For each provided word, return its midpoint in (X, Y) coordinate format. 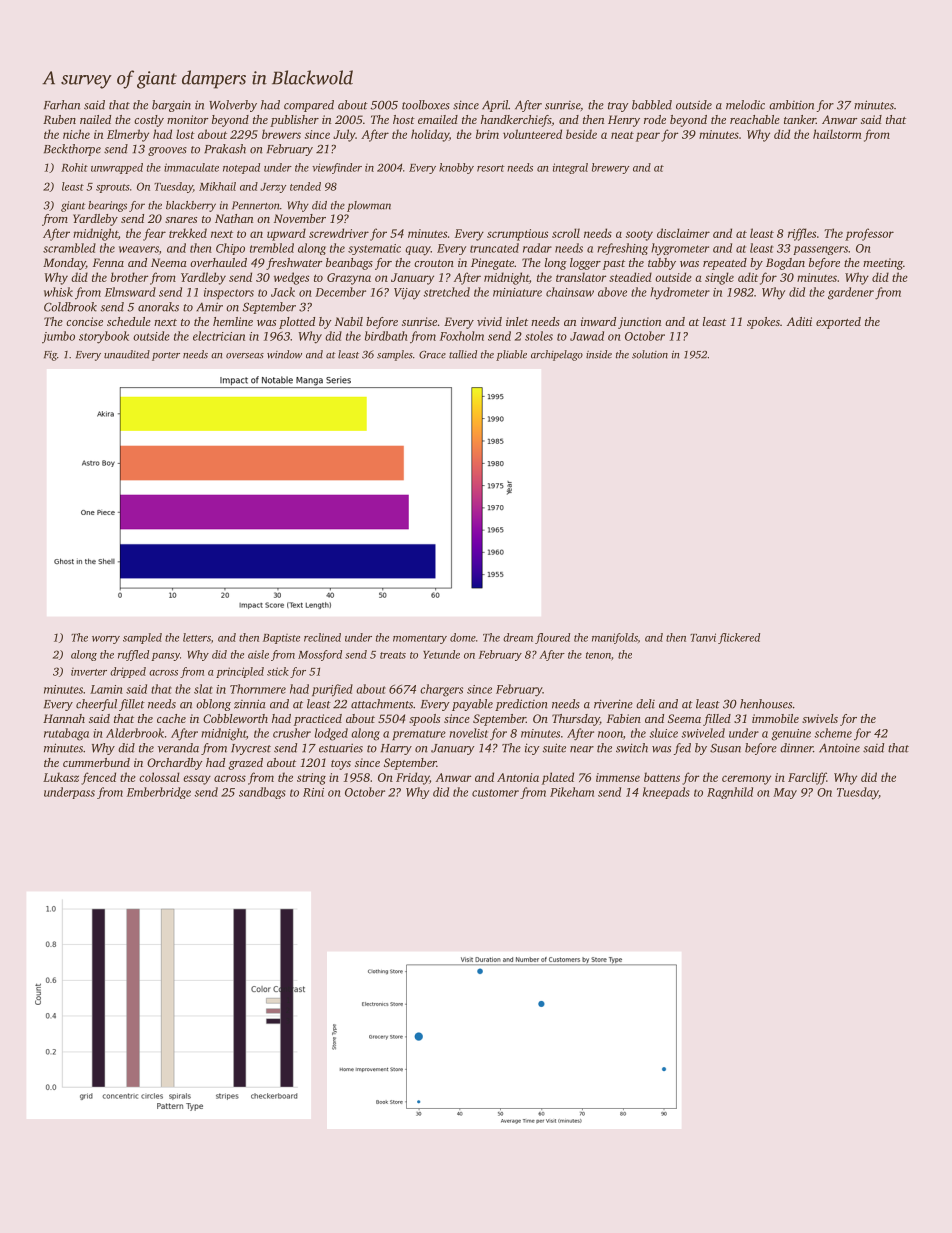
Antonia (518, 777)
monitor (188, 119)
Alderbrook (135, 733)
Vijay (407, 294)
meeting (883, 264)
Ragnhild (730, 793)
